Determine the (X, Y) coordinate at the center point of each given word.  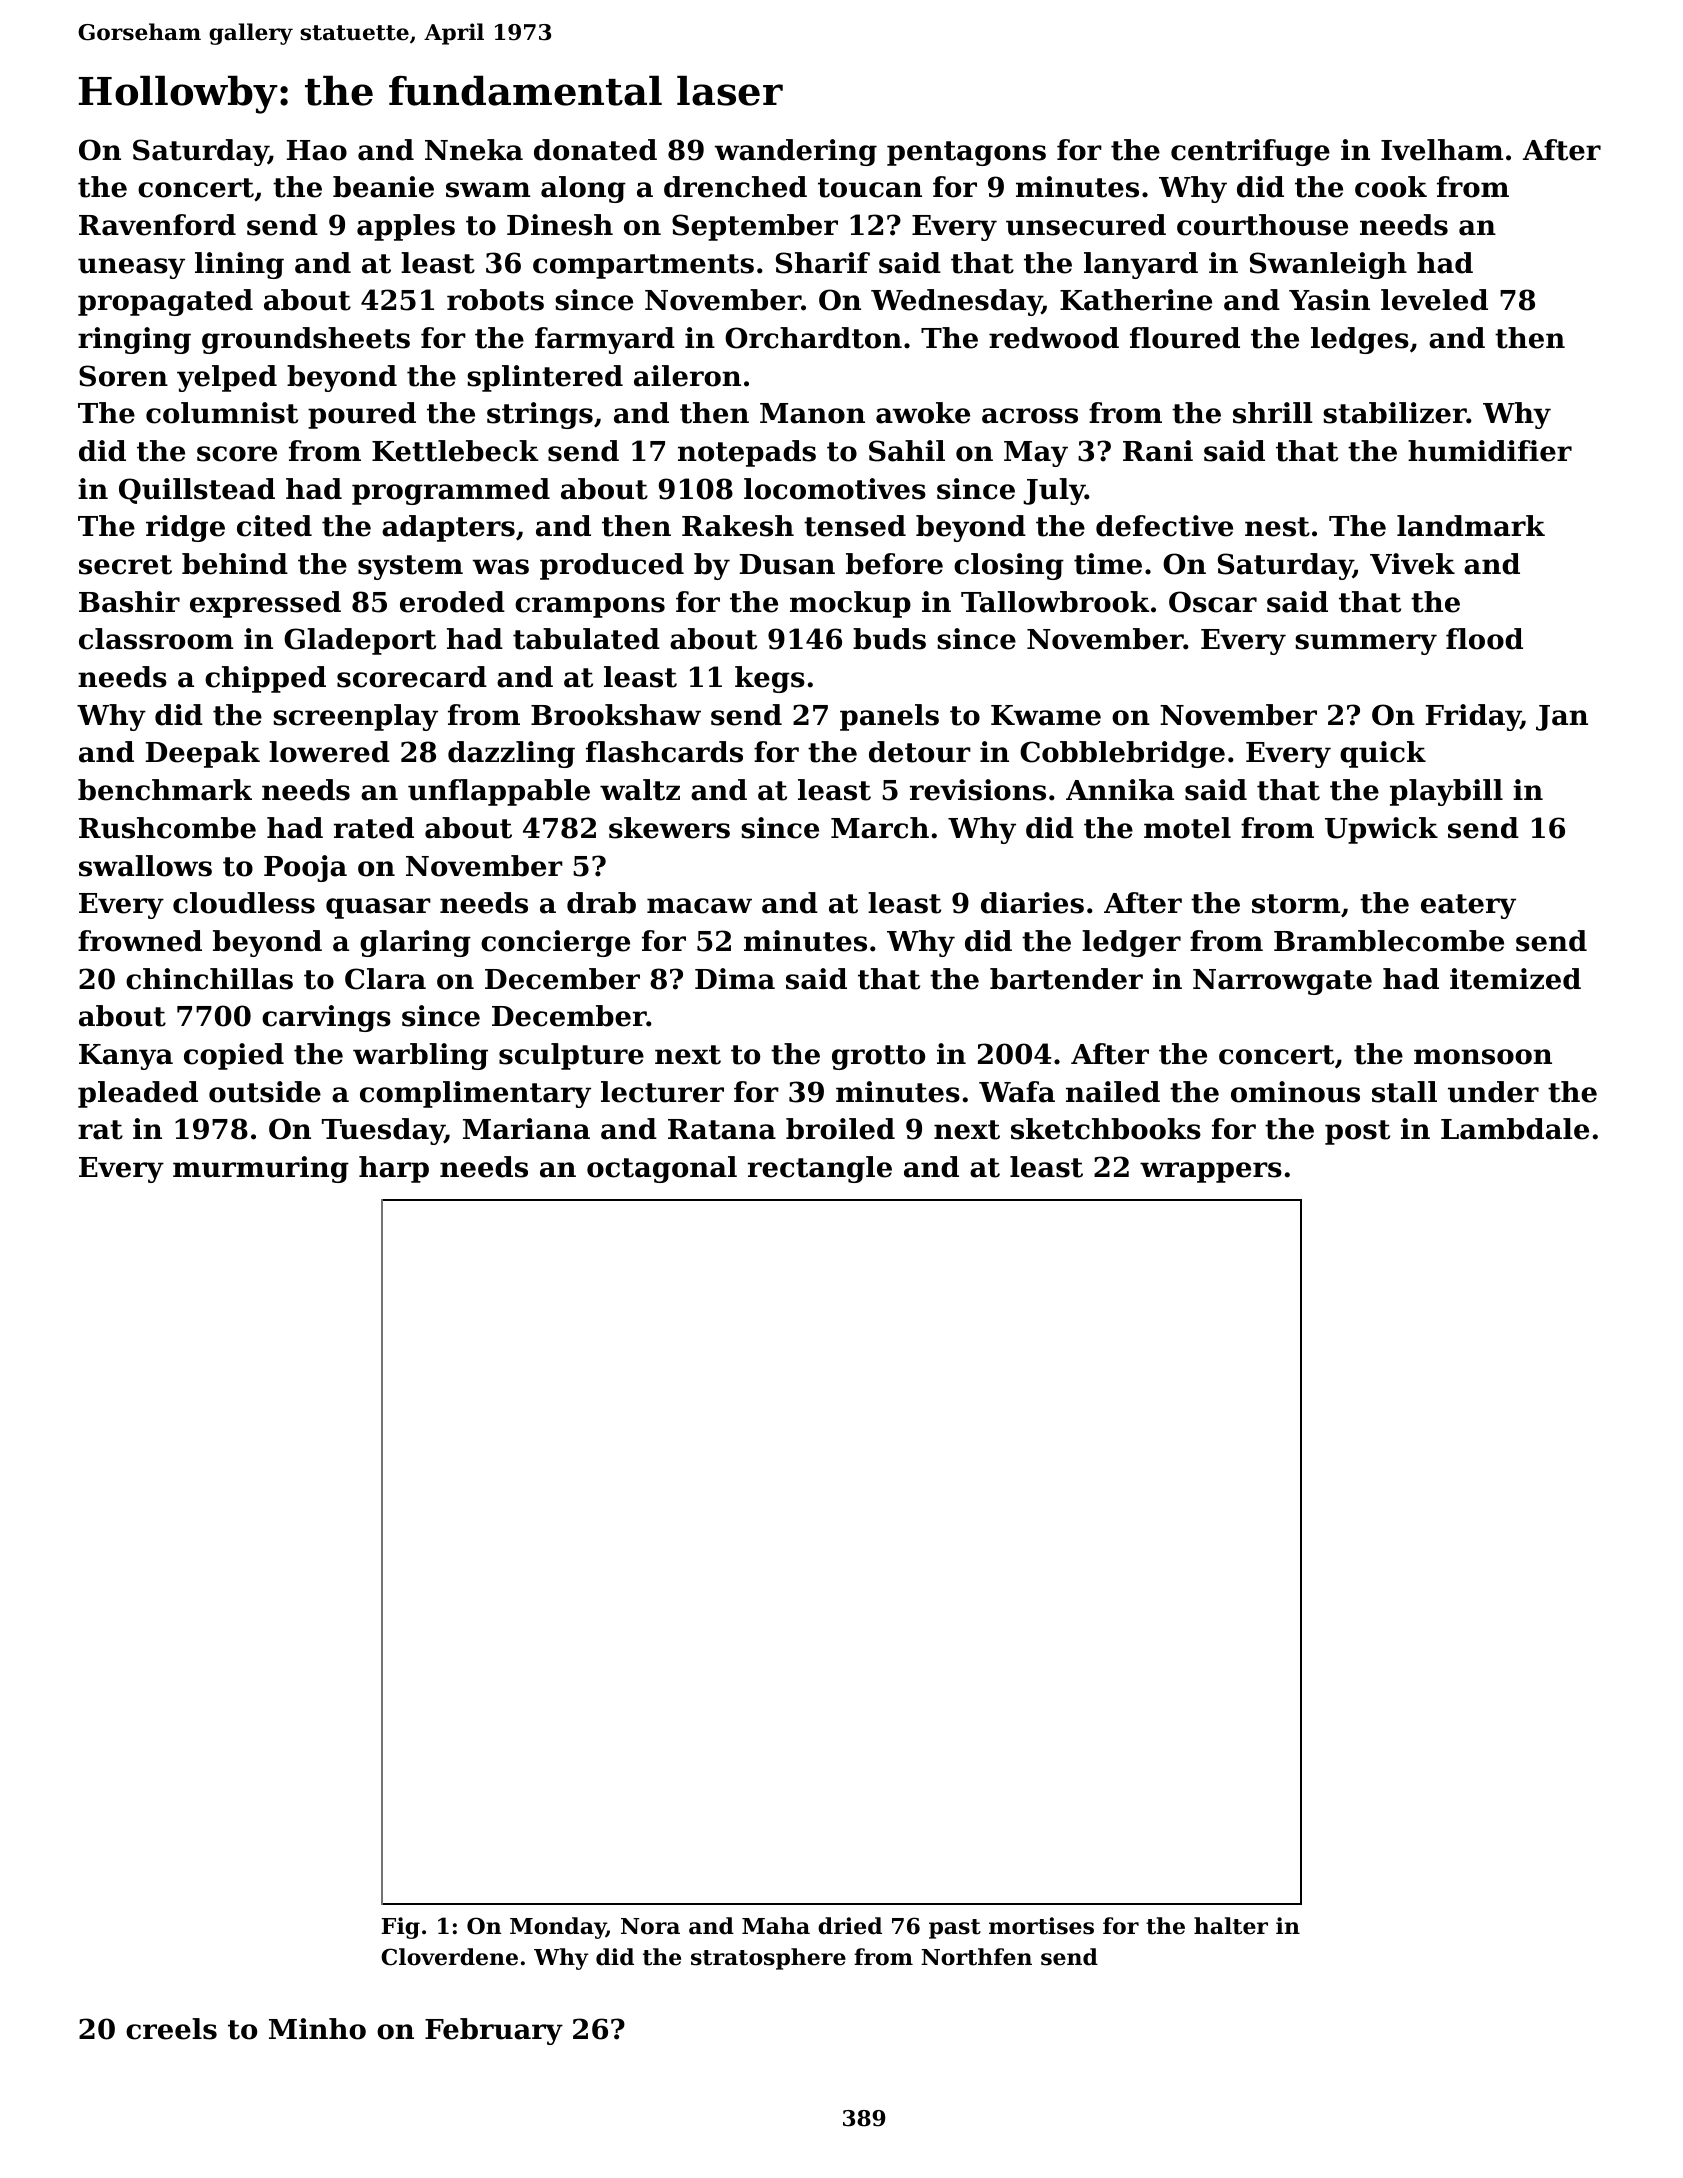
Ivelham (1442, 150)
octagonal (662, 1169)
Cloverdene (449, 1957)
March (880, 828)
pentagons (966, 153)
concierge (555, 943)
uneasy (131, 268)
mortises (1041, 1926)
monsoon (1483, 1057)
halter (1231, 1926)
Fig (401, 1928)
